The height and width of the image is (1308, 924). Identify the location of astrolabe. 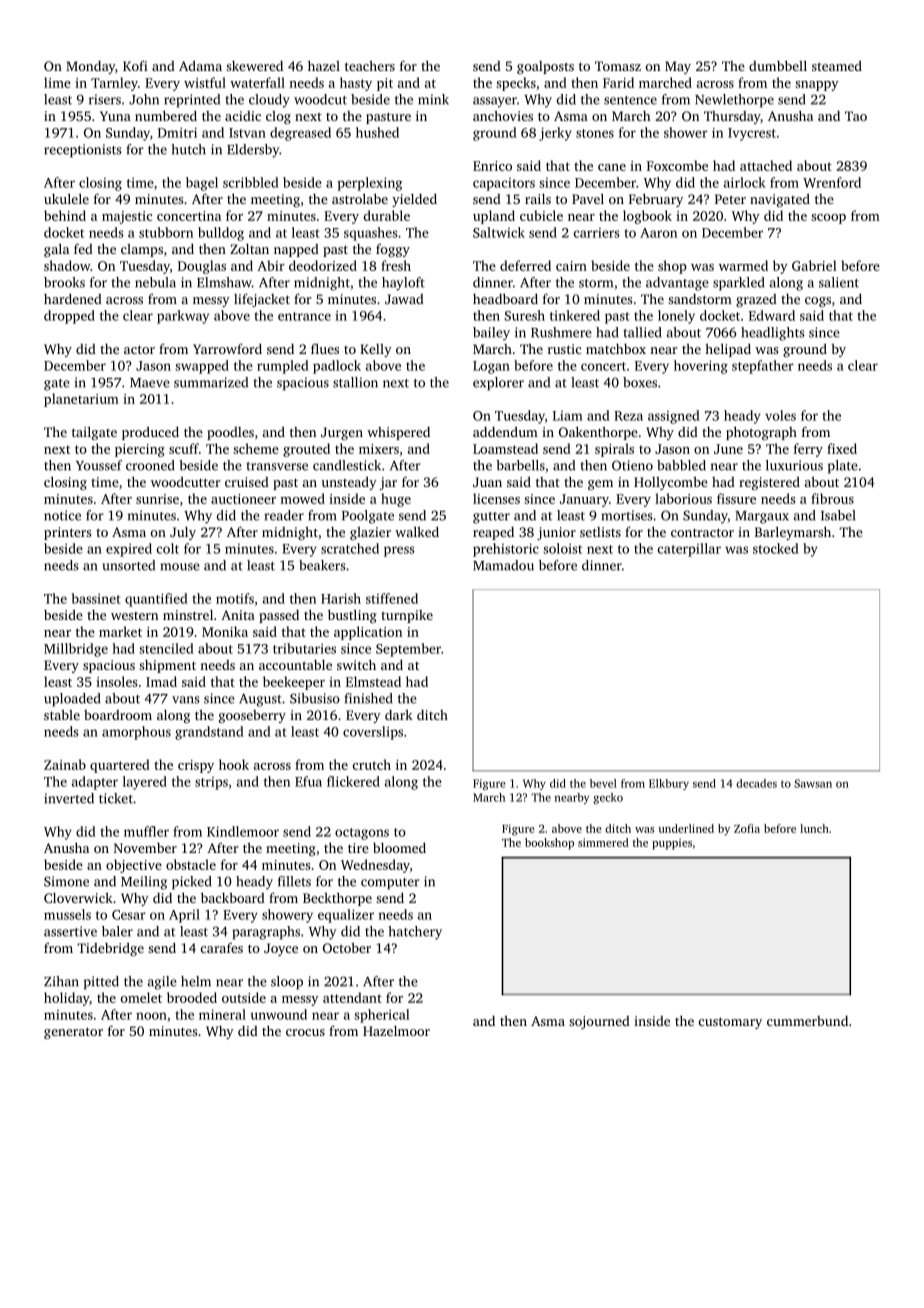
(360, 198).
